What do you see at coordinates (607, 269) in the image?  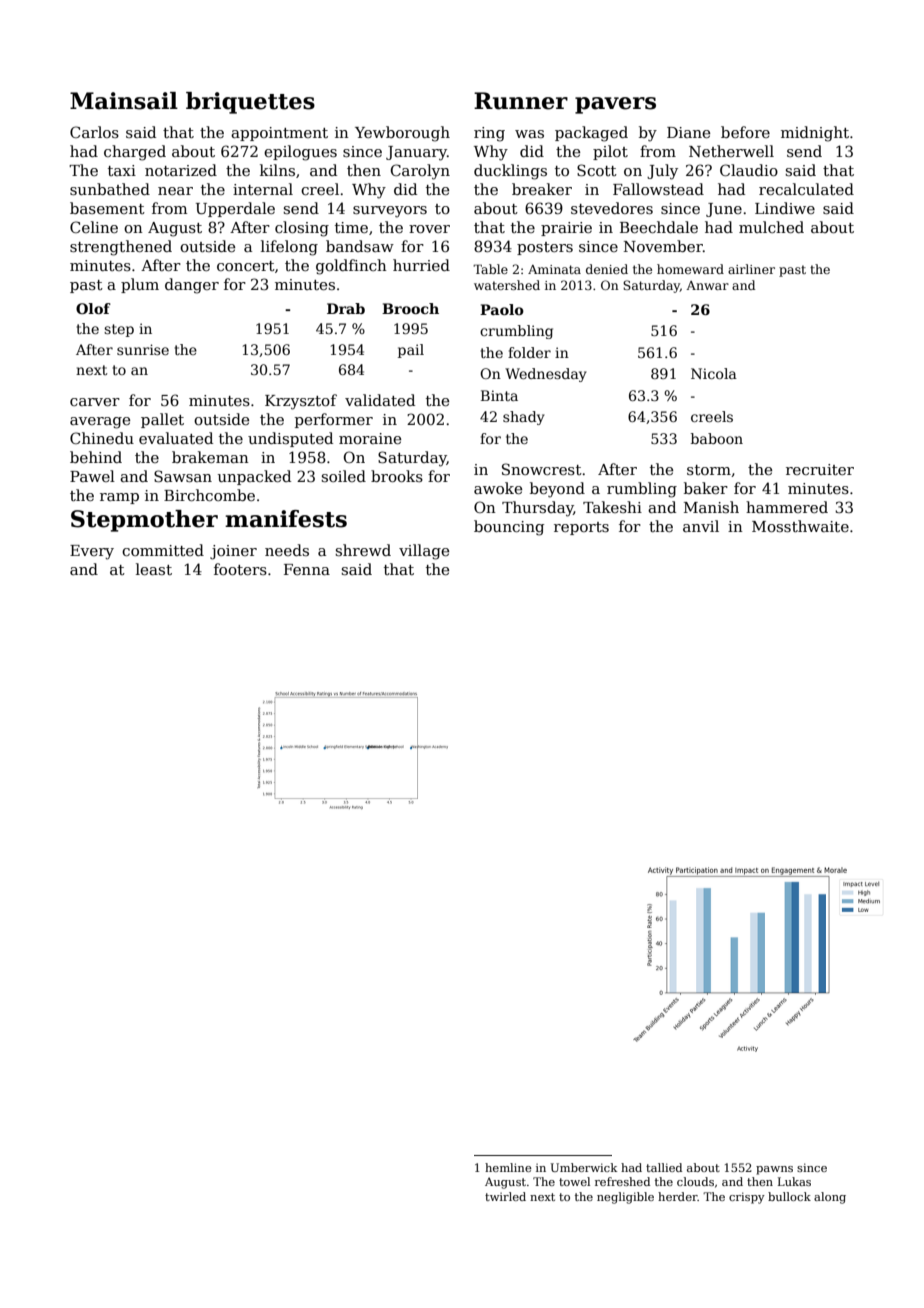 I see `denied` at bounding box center [607, 269].
